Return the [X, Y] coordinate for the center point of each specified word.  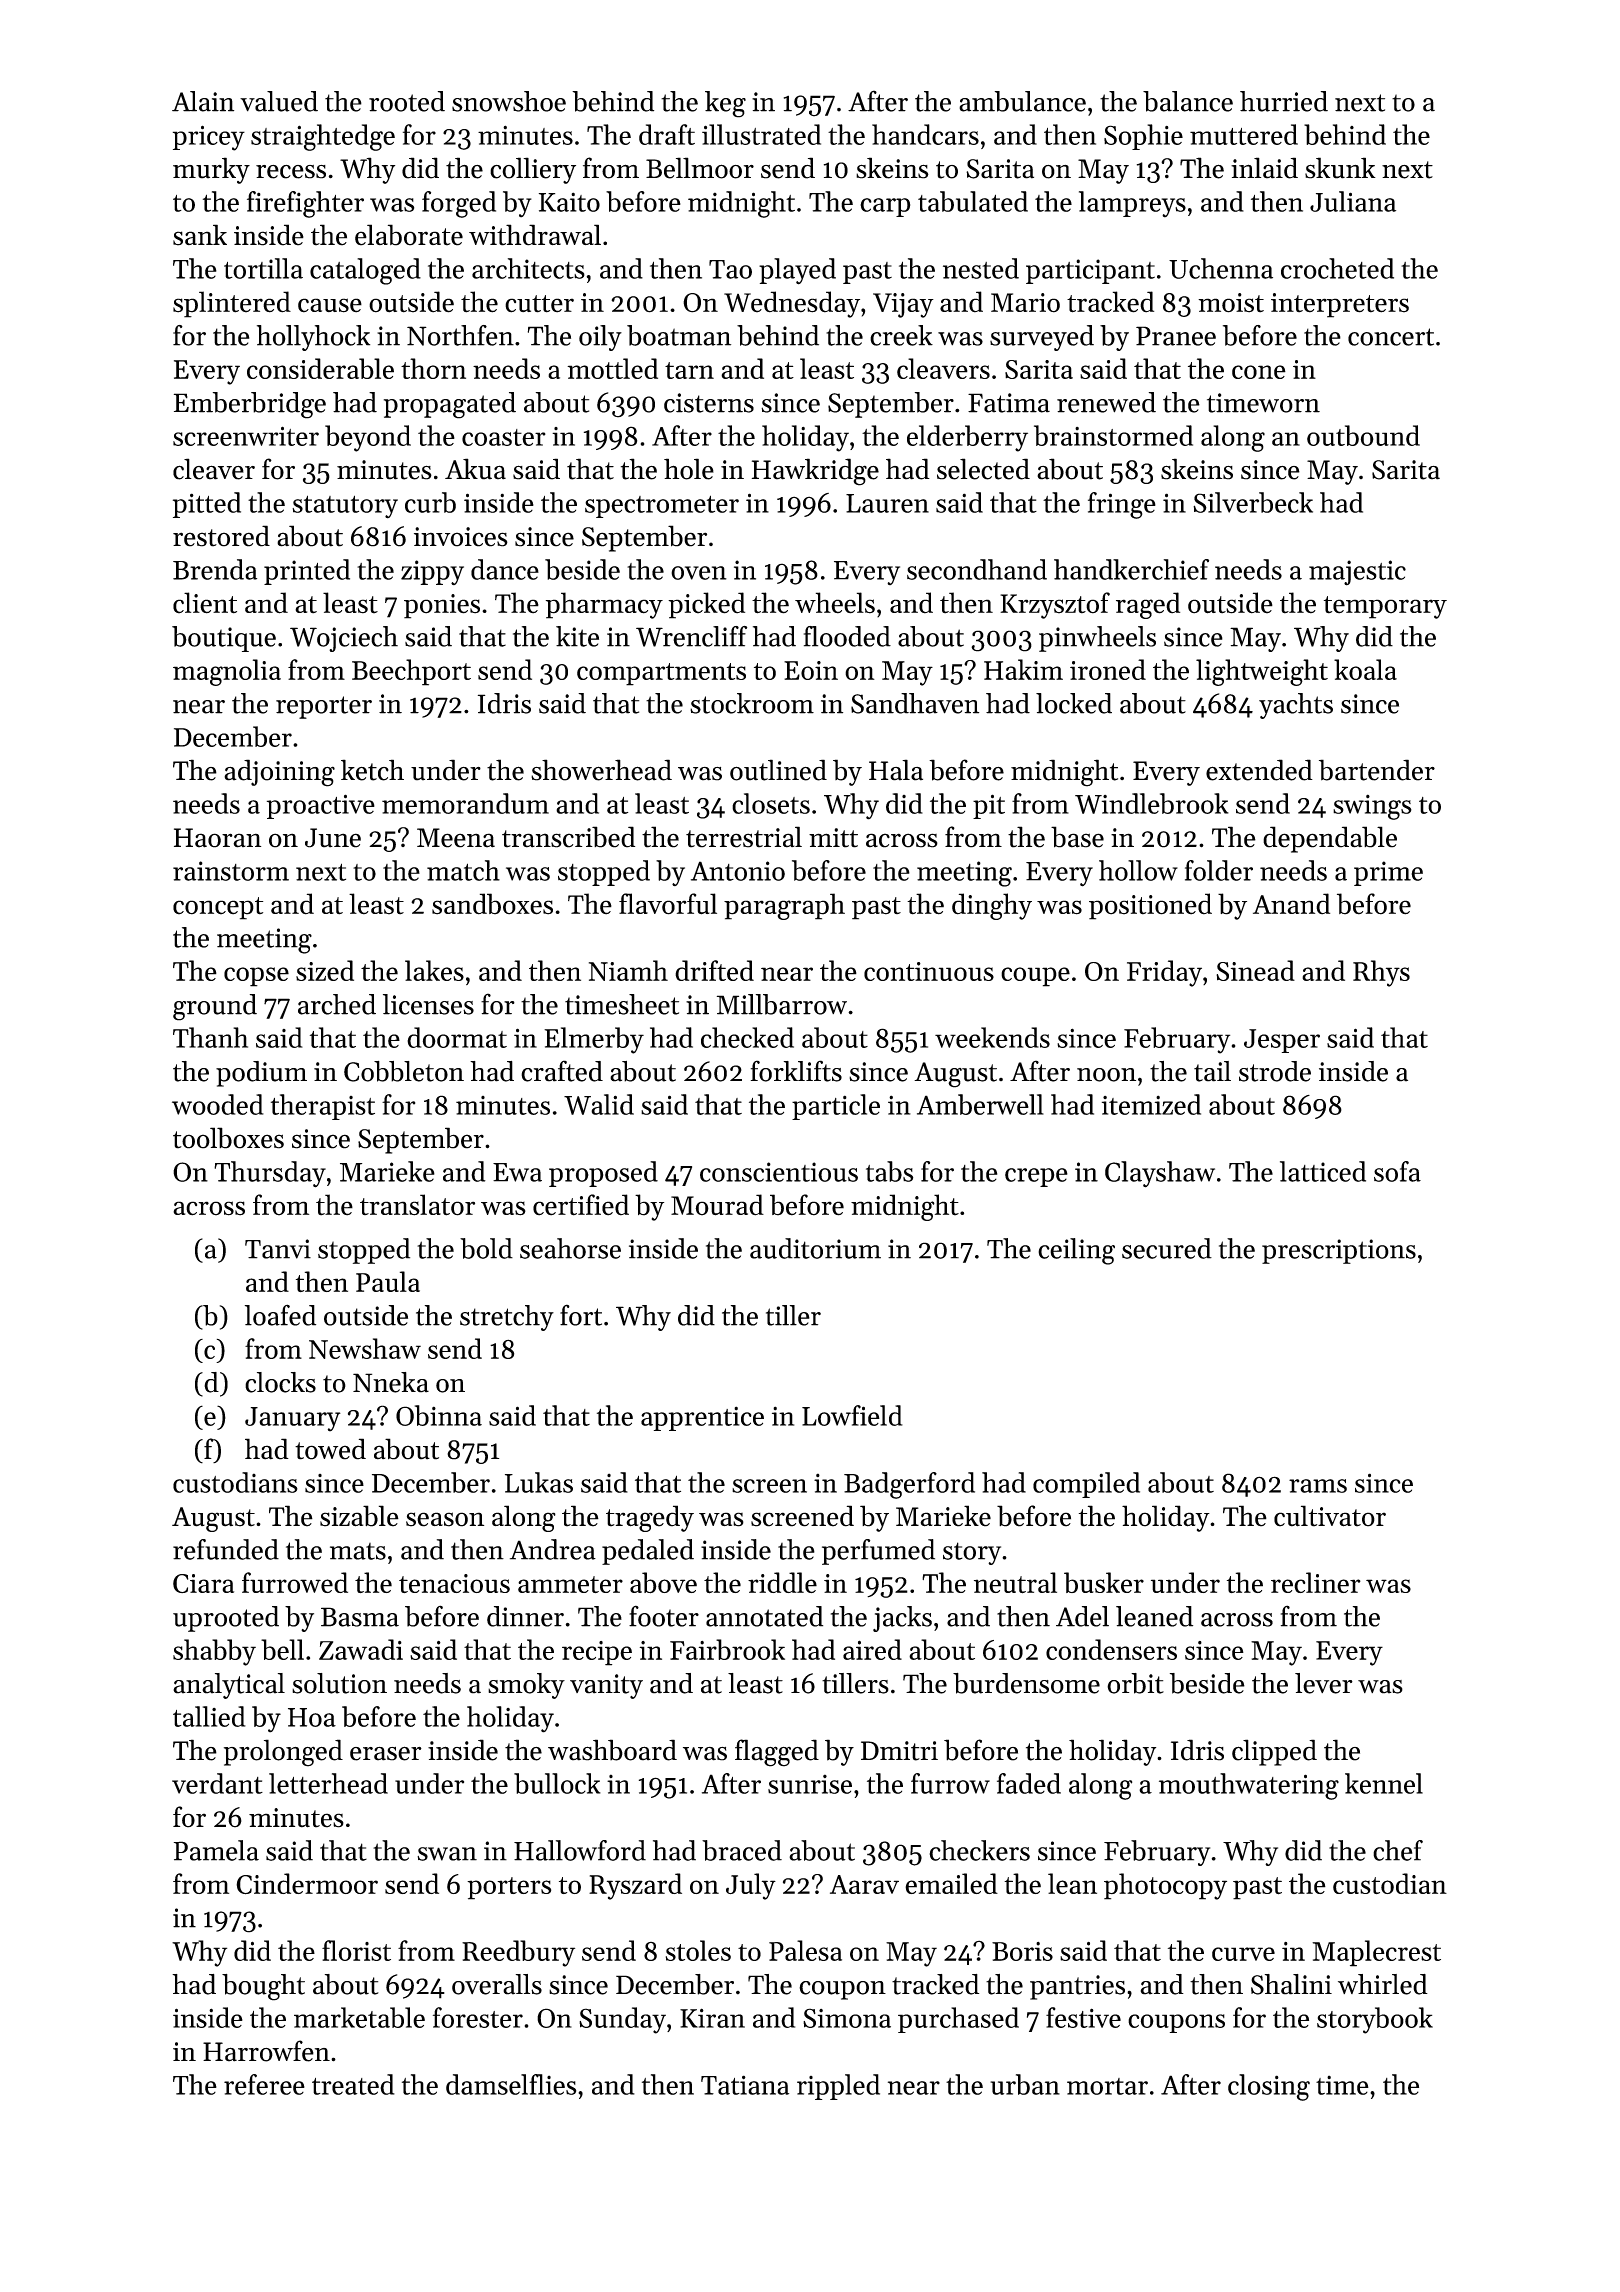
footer [664, 1616]
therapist [323, 1107]
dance [505, 569]
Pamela [216, 1850]
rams [1318, 1486]
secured [1167, 1248]
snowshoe [509, 101]
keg [725, 104]
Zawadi [361, 1649]
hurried [1284, 101]
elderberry [967, 438]
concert [1391, 337]
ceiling [1076, 1251]
